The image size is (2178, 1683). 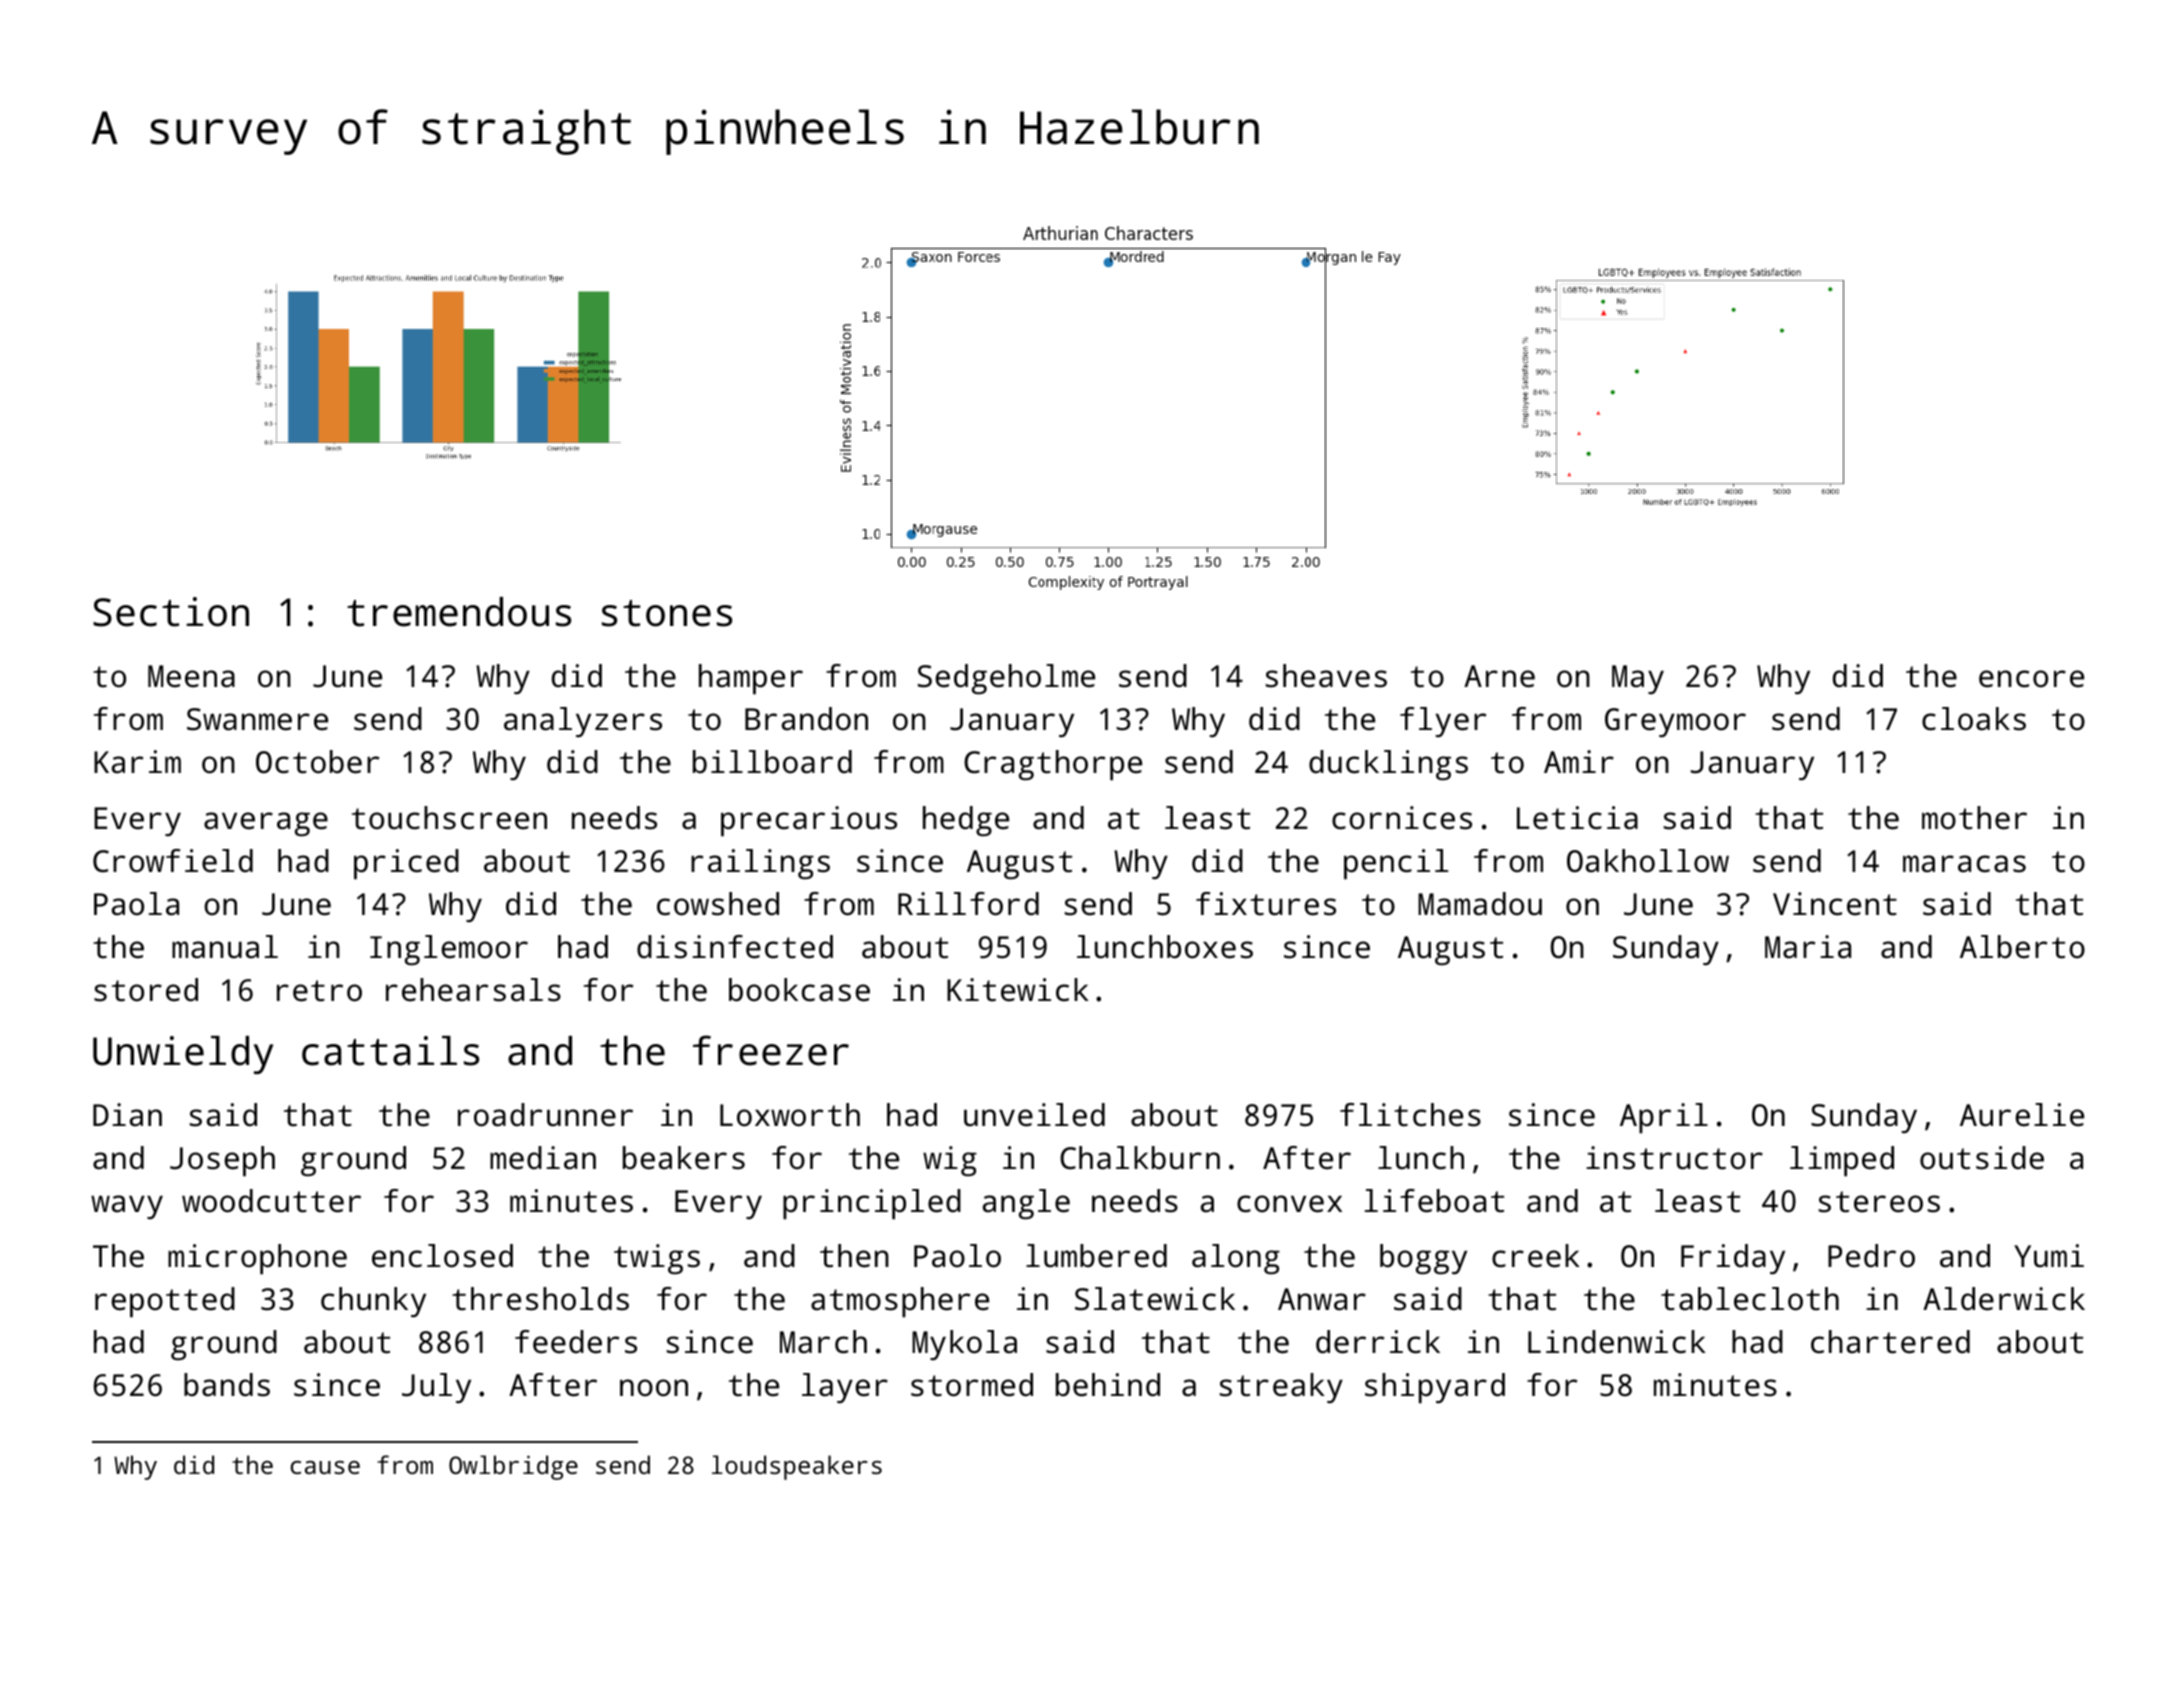 What do you see at coordinates (227, 1385) in the screenshot?
I see `bands` at bounding box center [227, 1385].
